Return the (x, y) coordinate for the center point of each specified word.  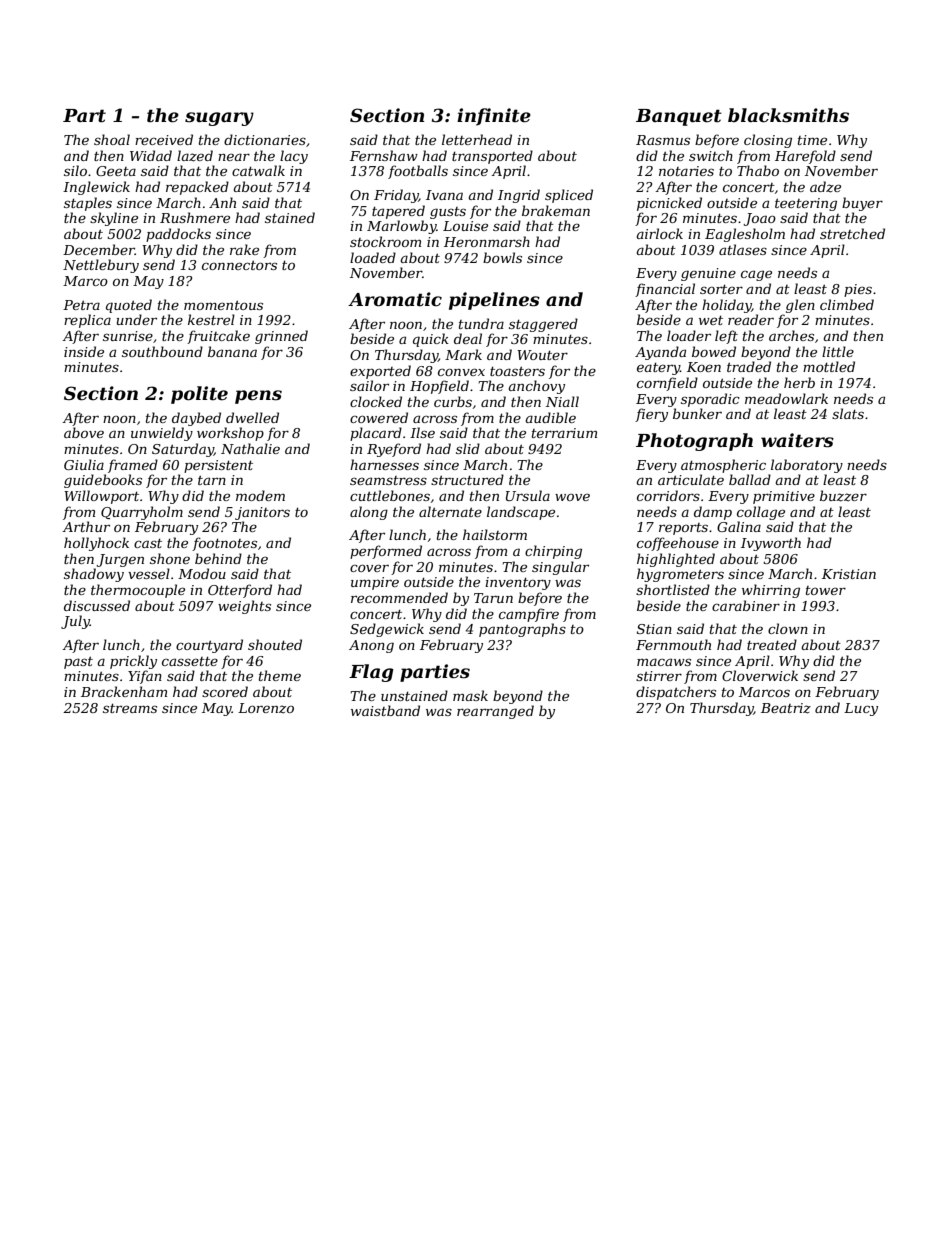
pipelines (494, 301)
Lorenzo (266, 708)
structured (467, 479)
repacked (197, 188)
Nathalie (250, 448)
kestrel (211, 319)
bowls (502, 257)
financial (665, 290)
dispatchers (676, 693)
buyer (862, 204)
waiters (797, 440)
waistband (385, 710)
